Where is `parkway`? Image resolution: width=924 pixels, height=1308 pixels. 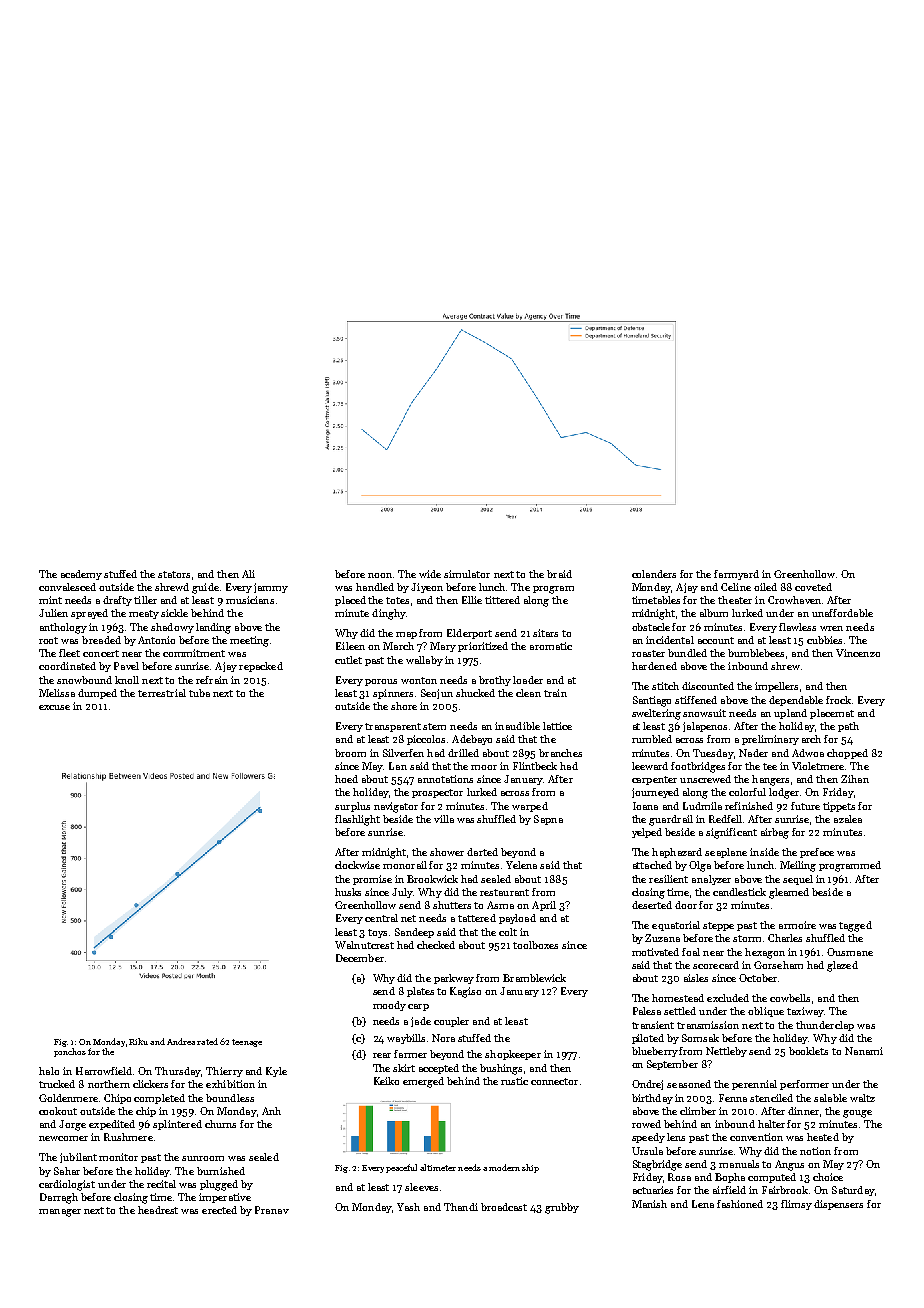 parkway is located at coordinates (454, 979).
